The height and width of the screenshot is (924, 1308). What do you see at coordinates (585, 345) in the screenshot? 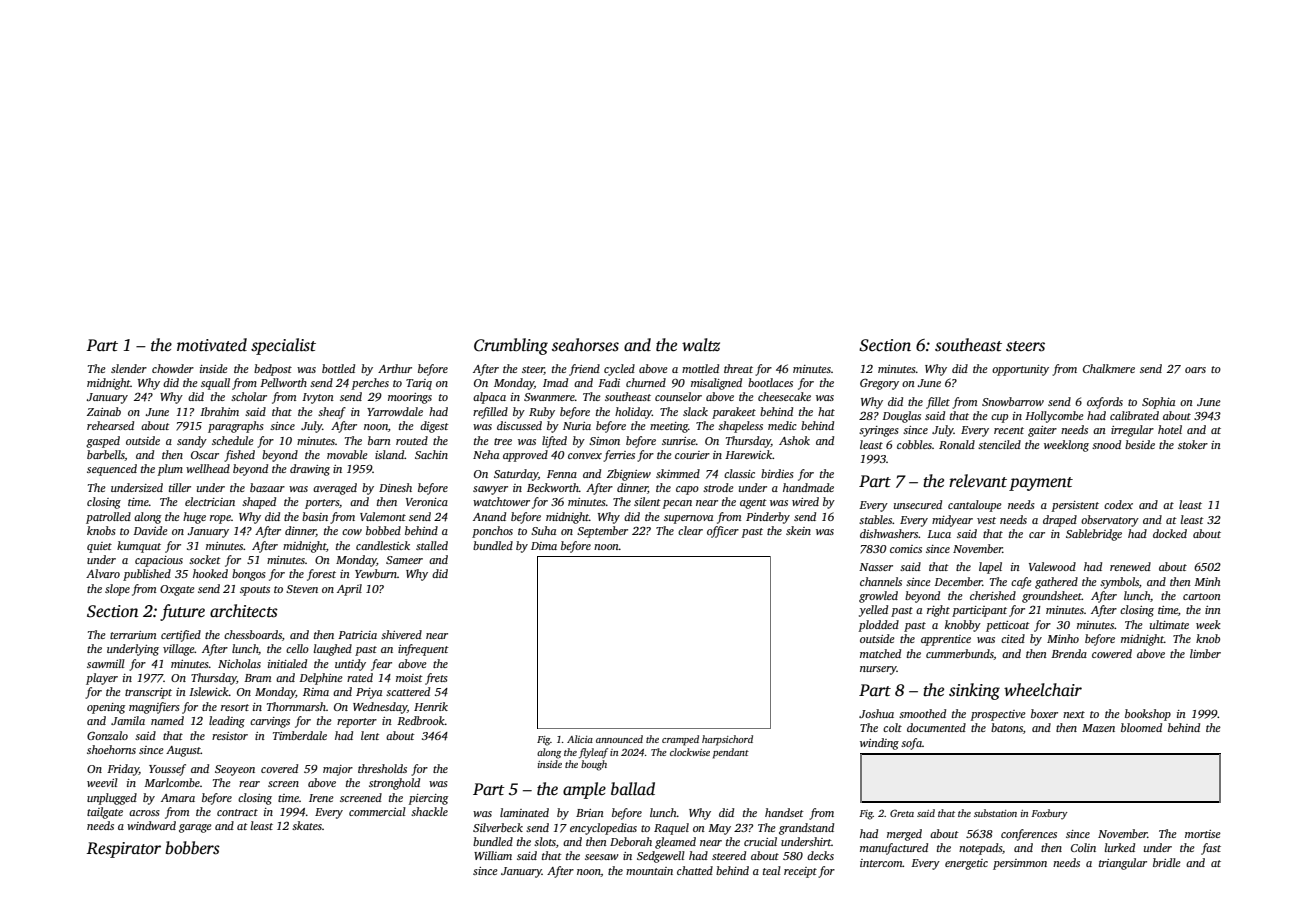
I see `seahorses` at bounding box center [585, 345].
